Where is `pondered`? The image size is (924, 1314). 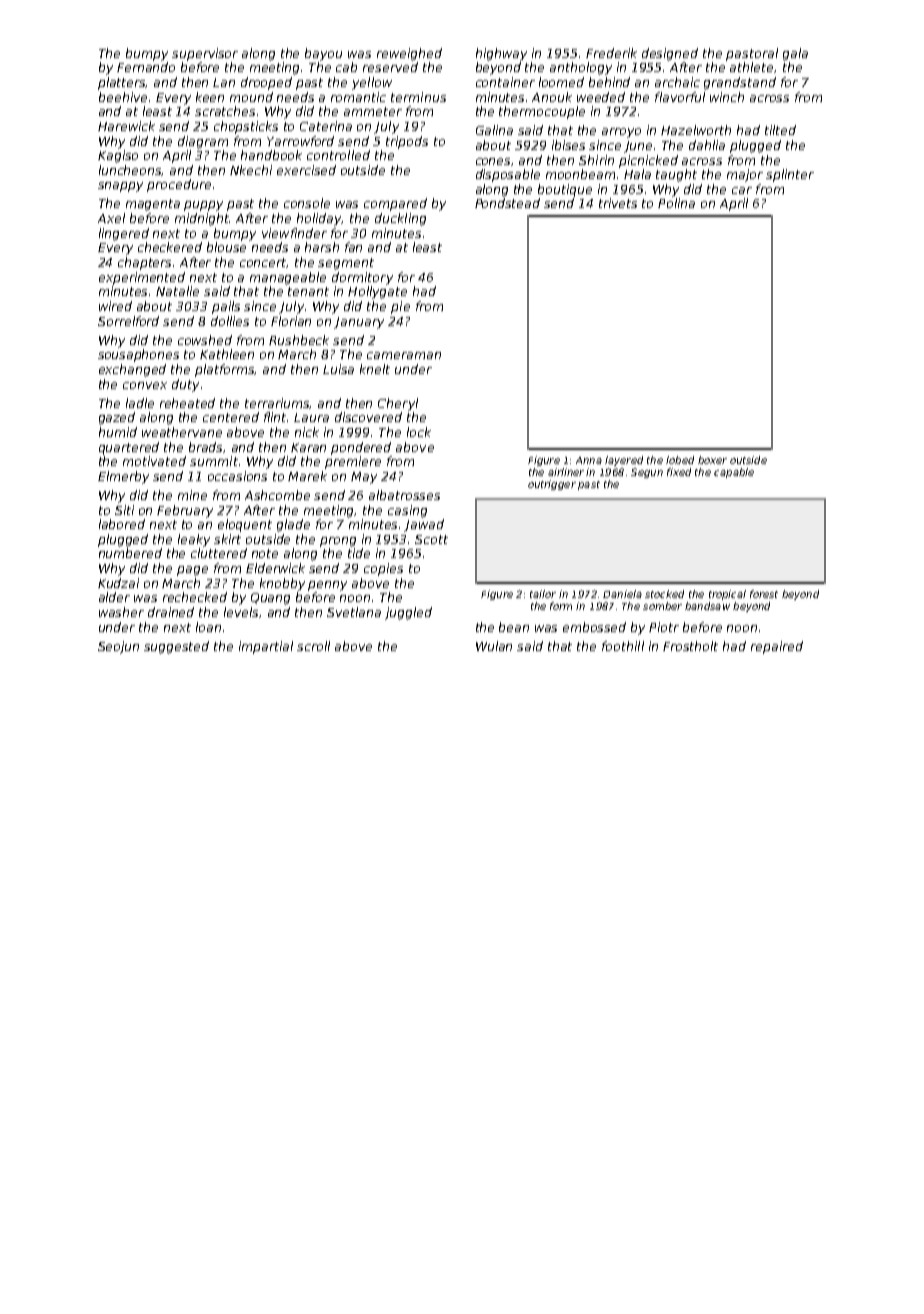 pondered is located at coordinates (361, 448).
